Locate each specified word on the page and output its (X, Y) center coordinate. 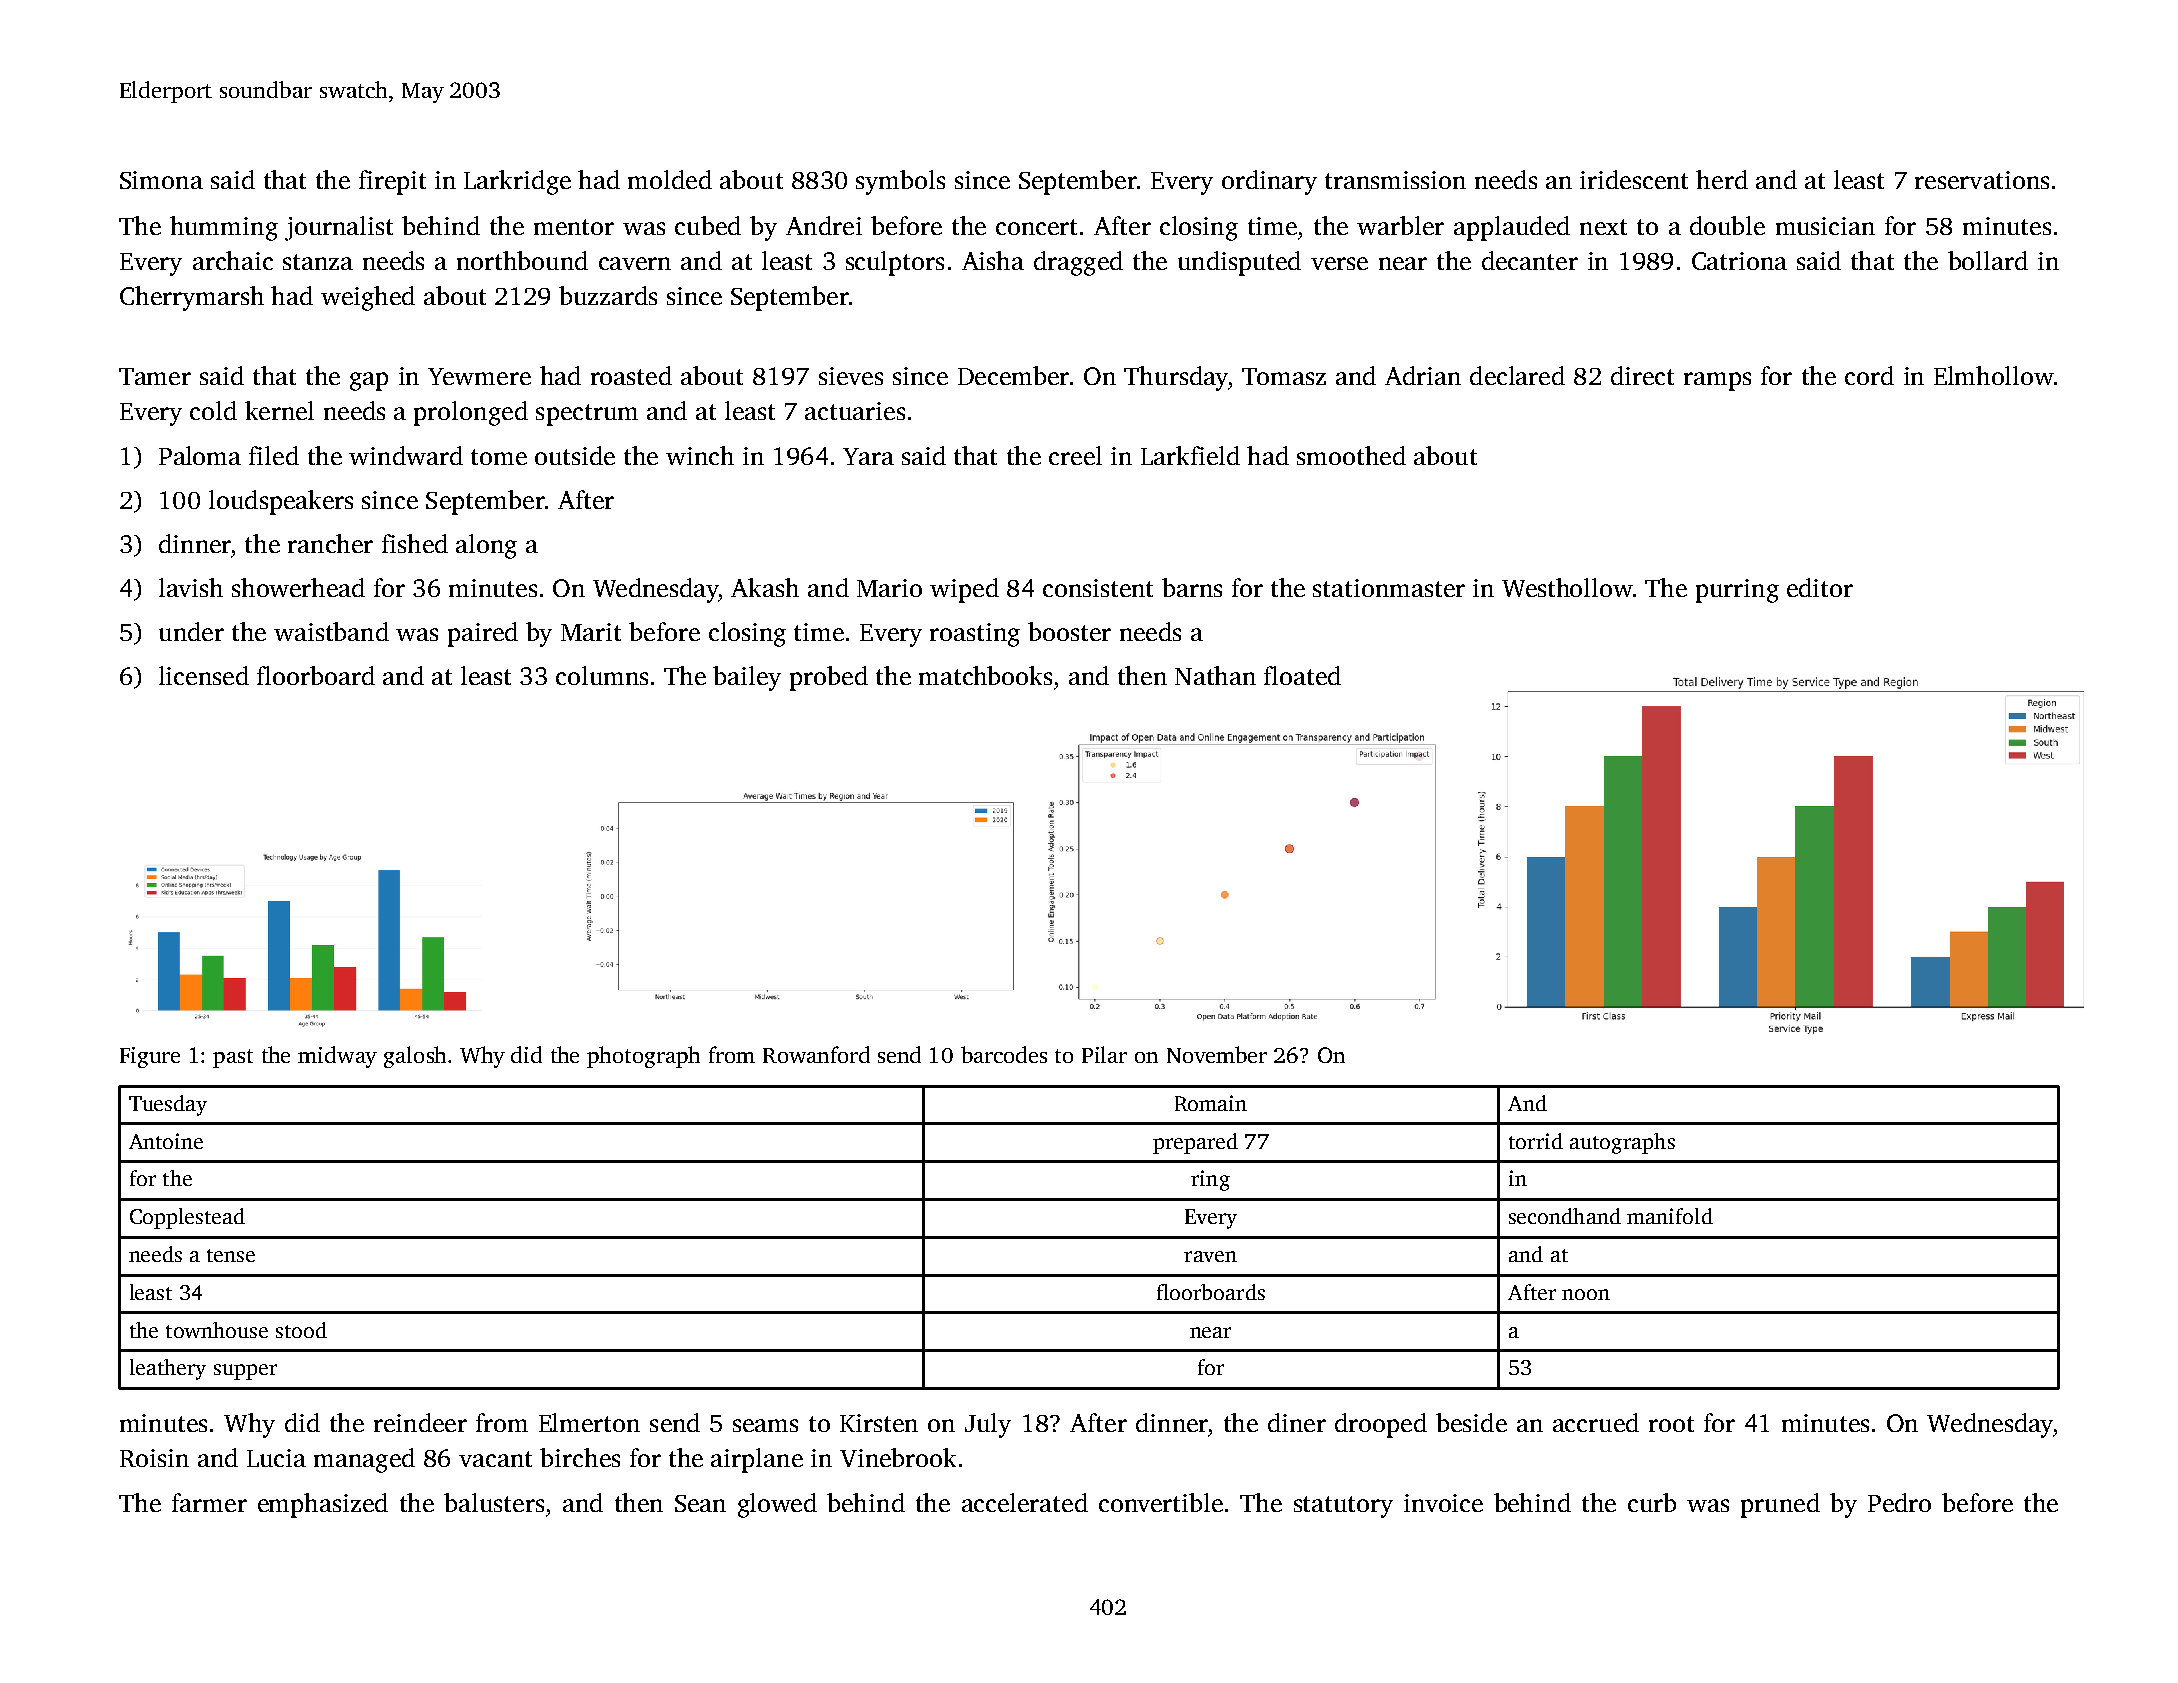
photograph (643, 1057)
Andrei (824, 225)
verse (1339, 263)
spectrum (587, 415)
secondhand (1565, 1216)
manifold (1670, 1216)
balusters (494, 1502)
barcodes (1004, 1054)
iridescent (1634, 179)
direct (1642, 375)
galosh (415, 1057)
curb (1652, 1502)
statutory (1343, 1507)
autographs (1622, 1143)
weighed (368, 298)
